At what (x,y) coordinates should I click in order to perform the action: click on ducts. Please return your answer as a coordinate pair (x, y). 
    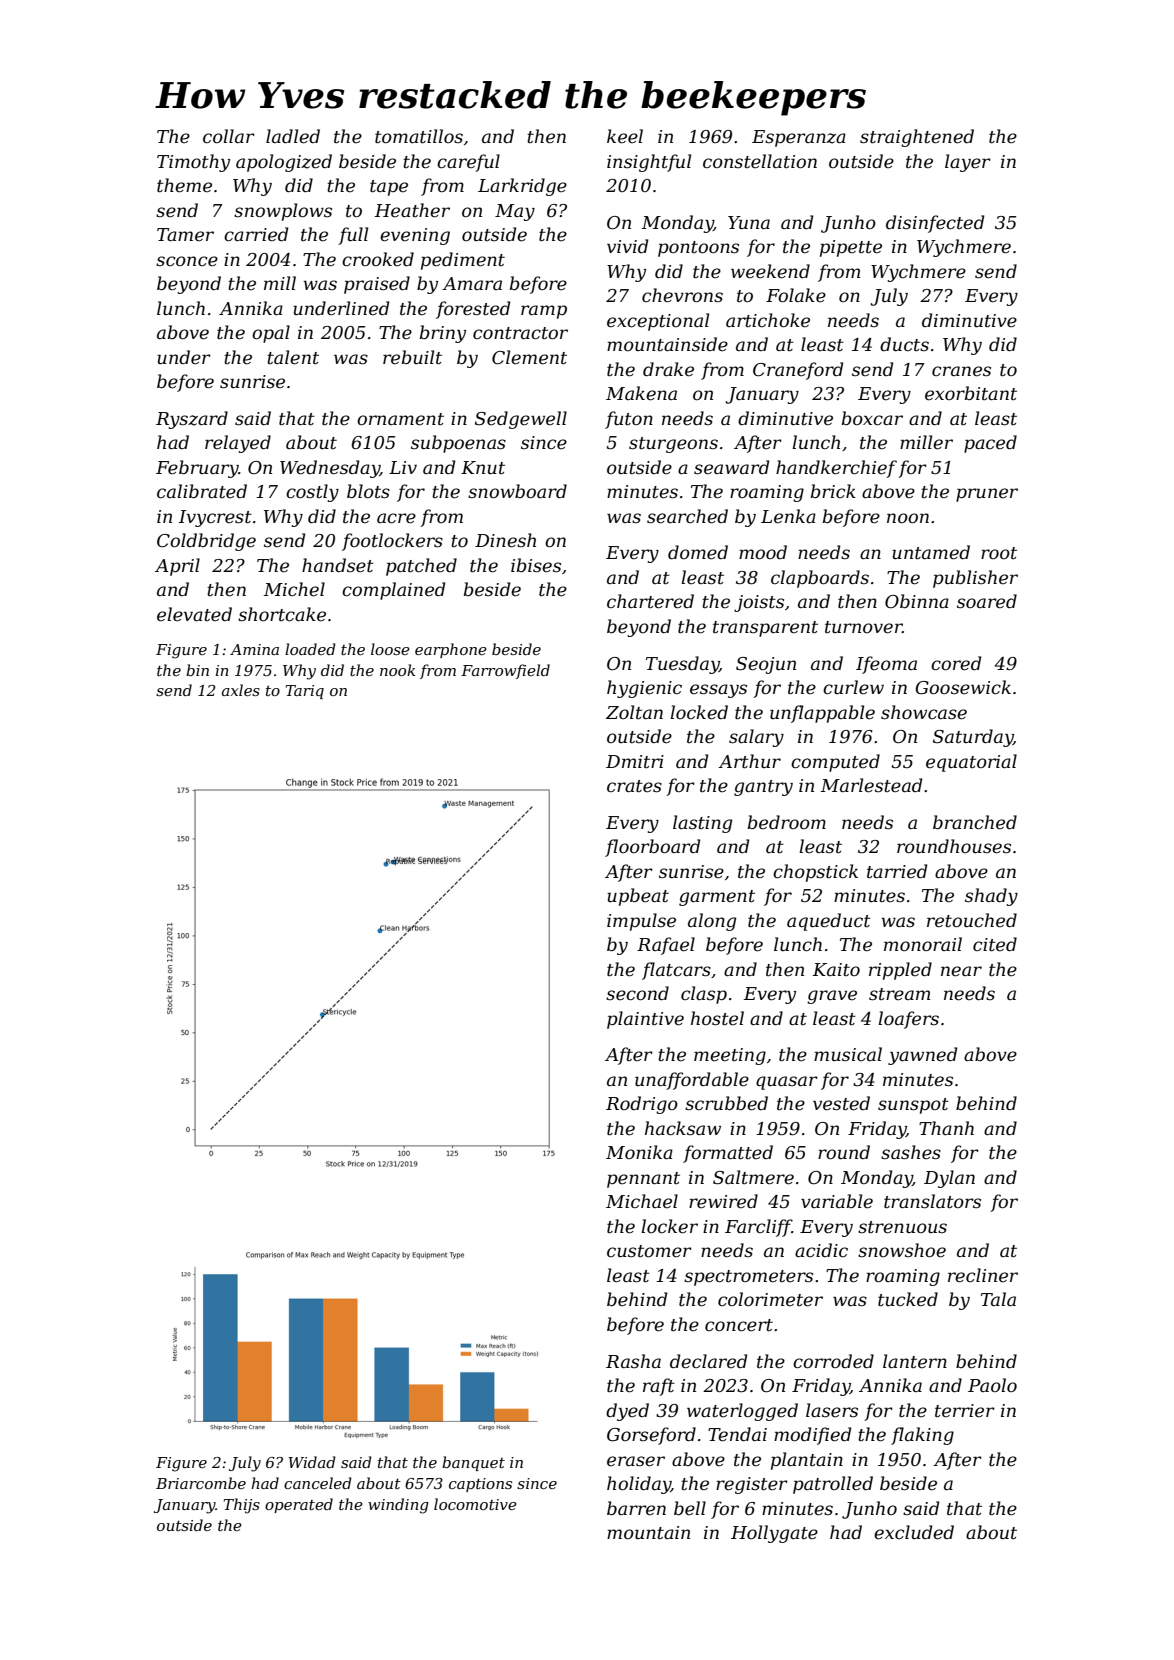
    Looking at the image, I should click on (904, 344).
